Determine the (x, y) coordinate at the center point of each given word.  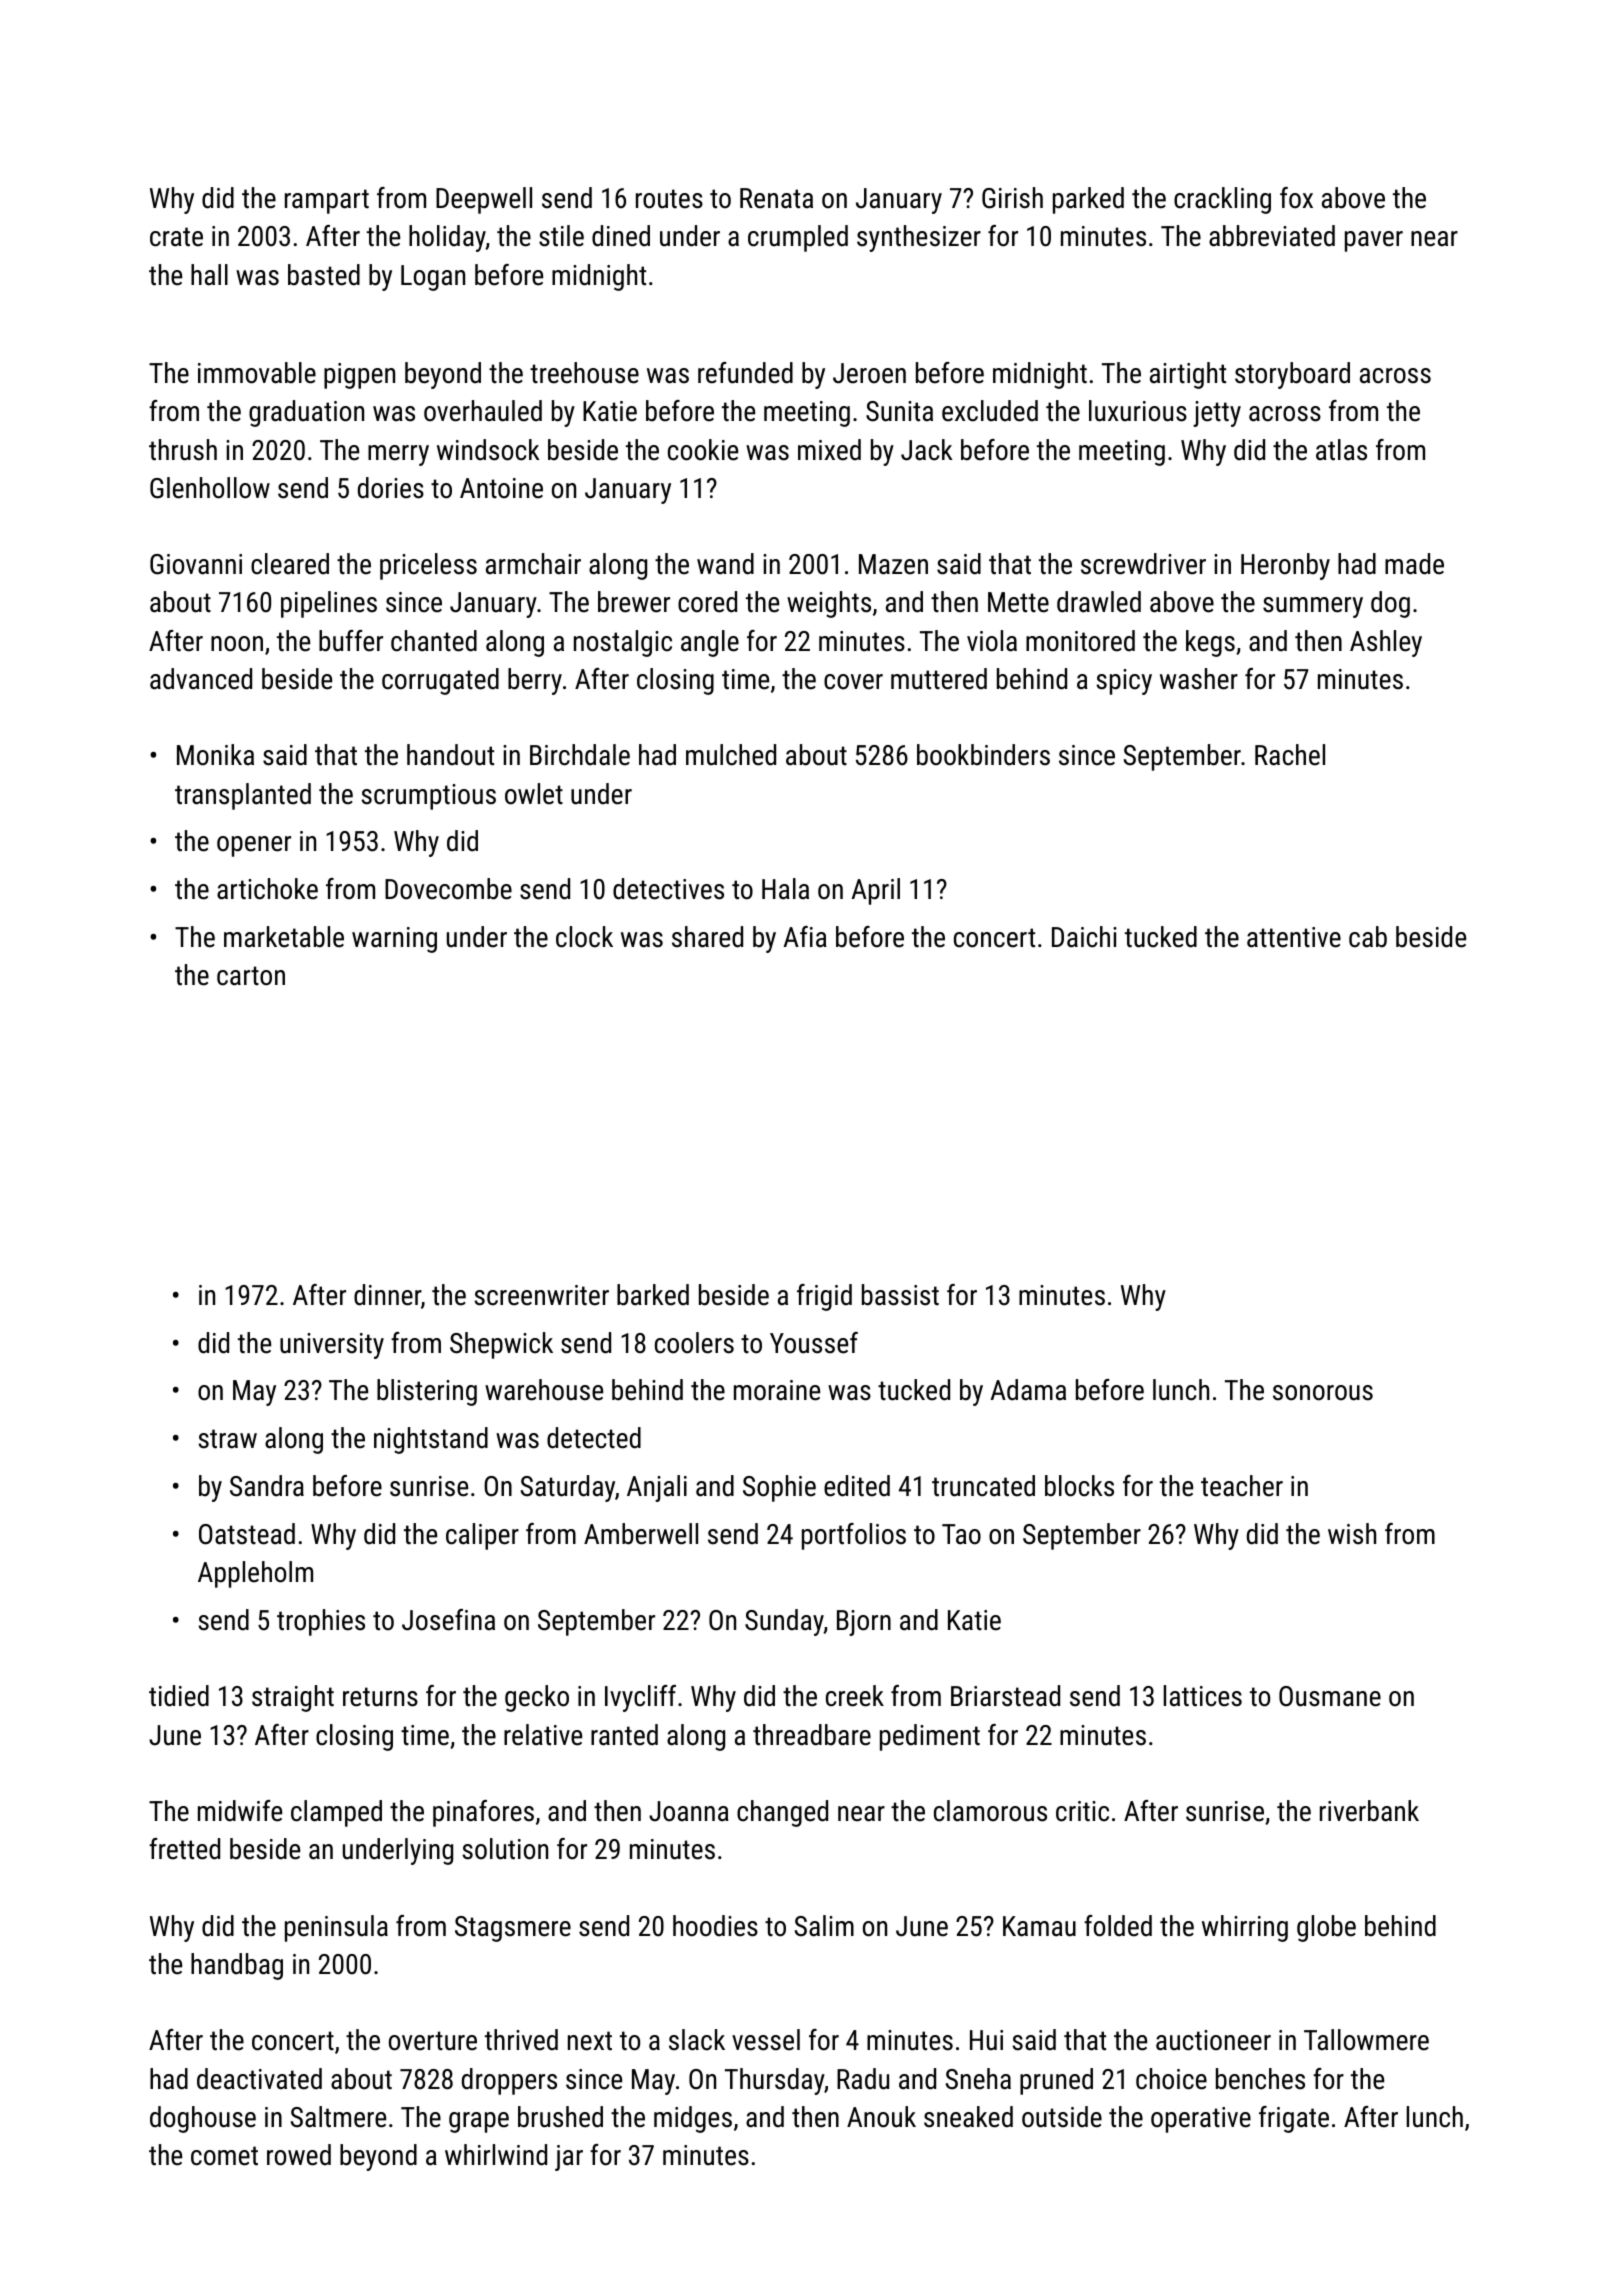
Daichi (1084, 937)
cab (1368, 937)
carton (251, 976)
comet (224, 2156)
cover (853, 682)
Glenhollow (210, 488)
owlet (534, 794)
